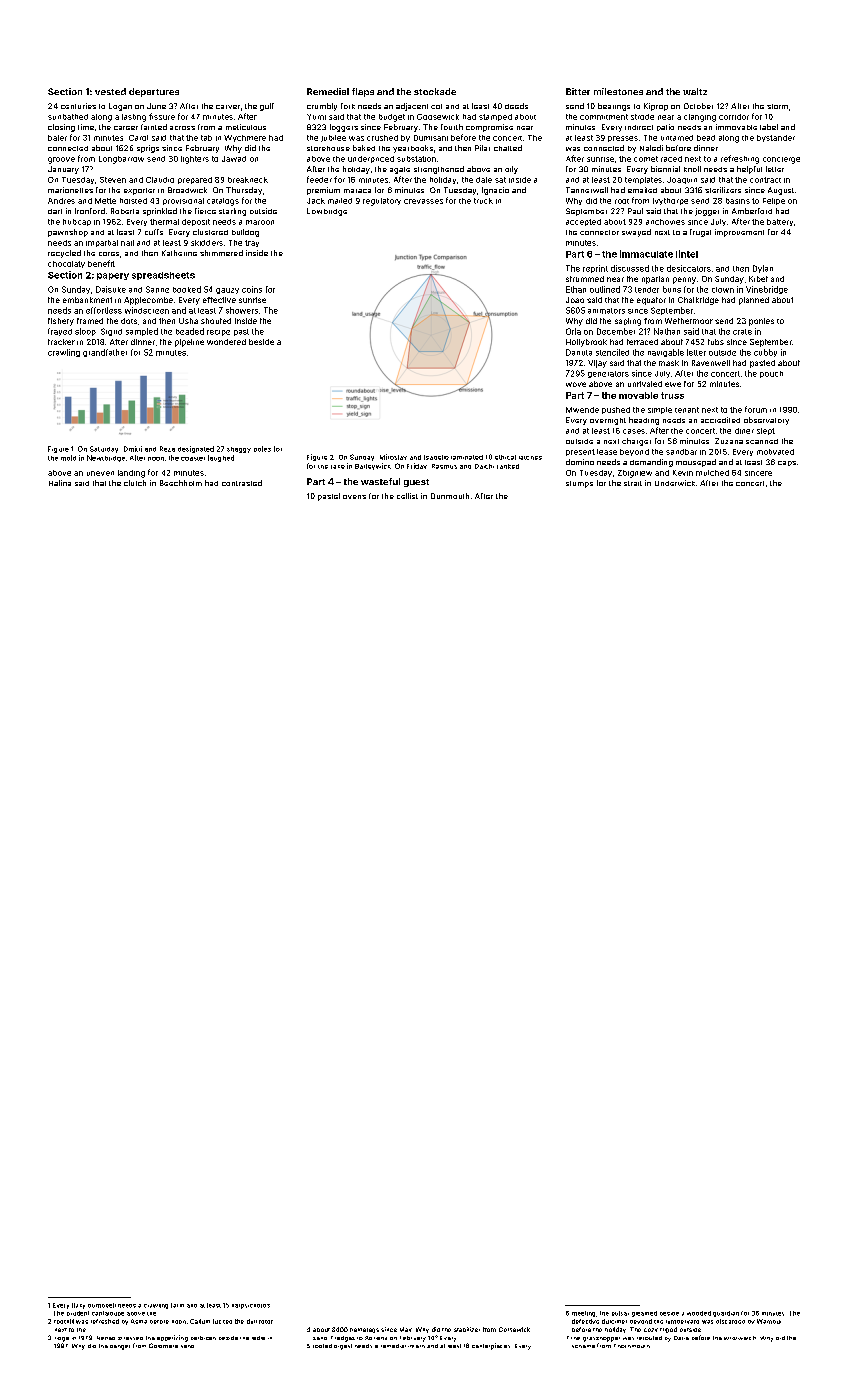 This page has height=1400, width=849. What do you see at coordinates (179, 253) in the page?
I see `Katherine` at bounding box center [179, 253].
